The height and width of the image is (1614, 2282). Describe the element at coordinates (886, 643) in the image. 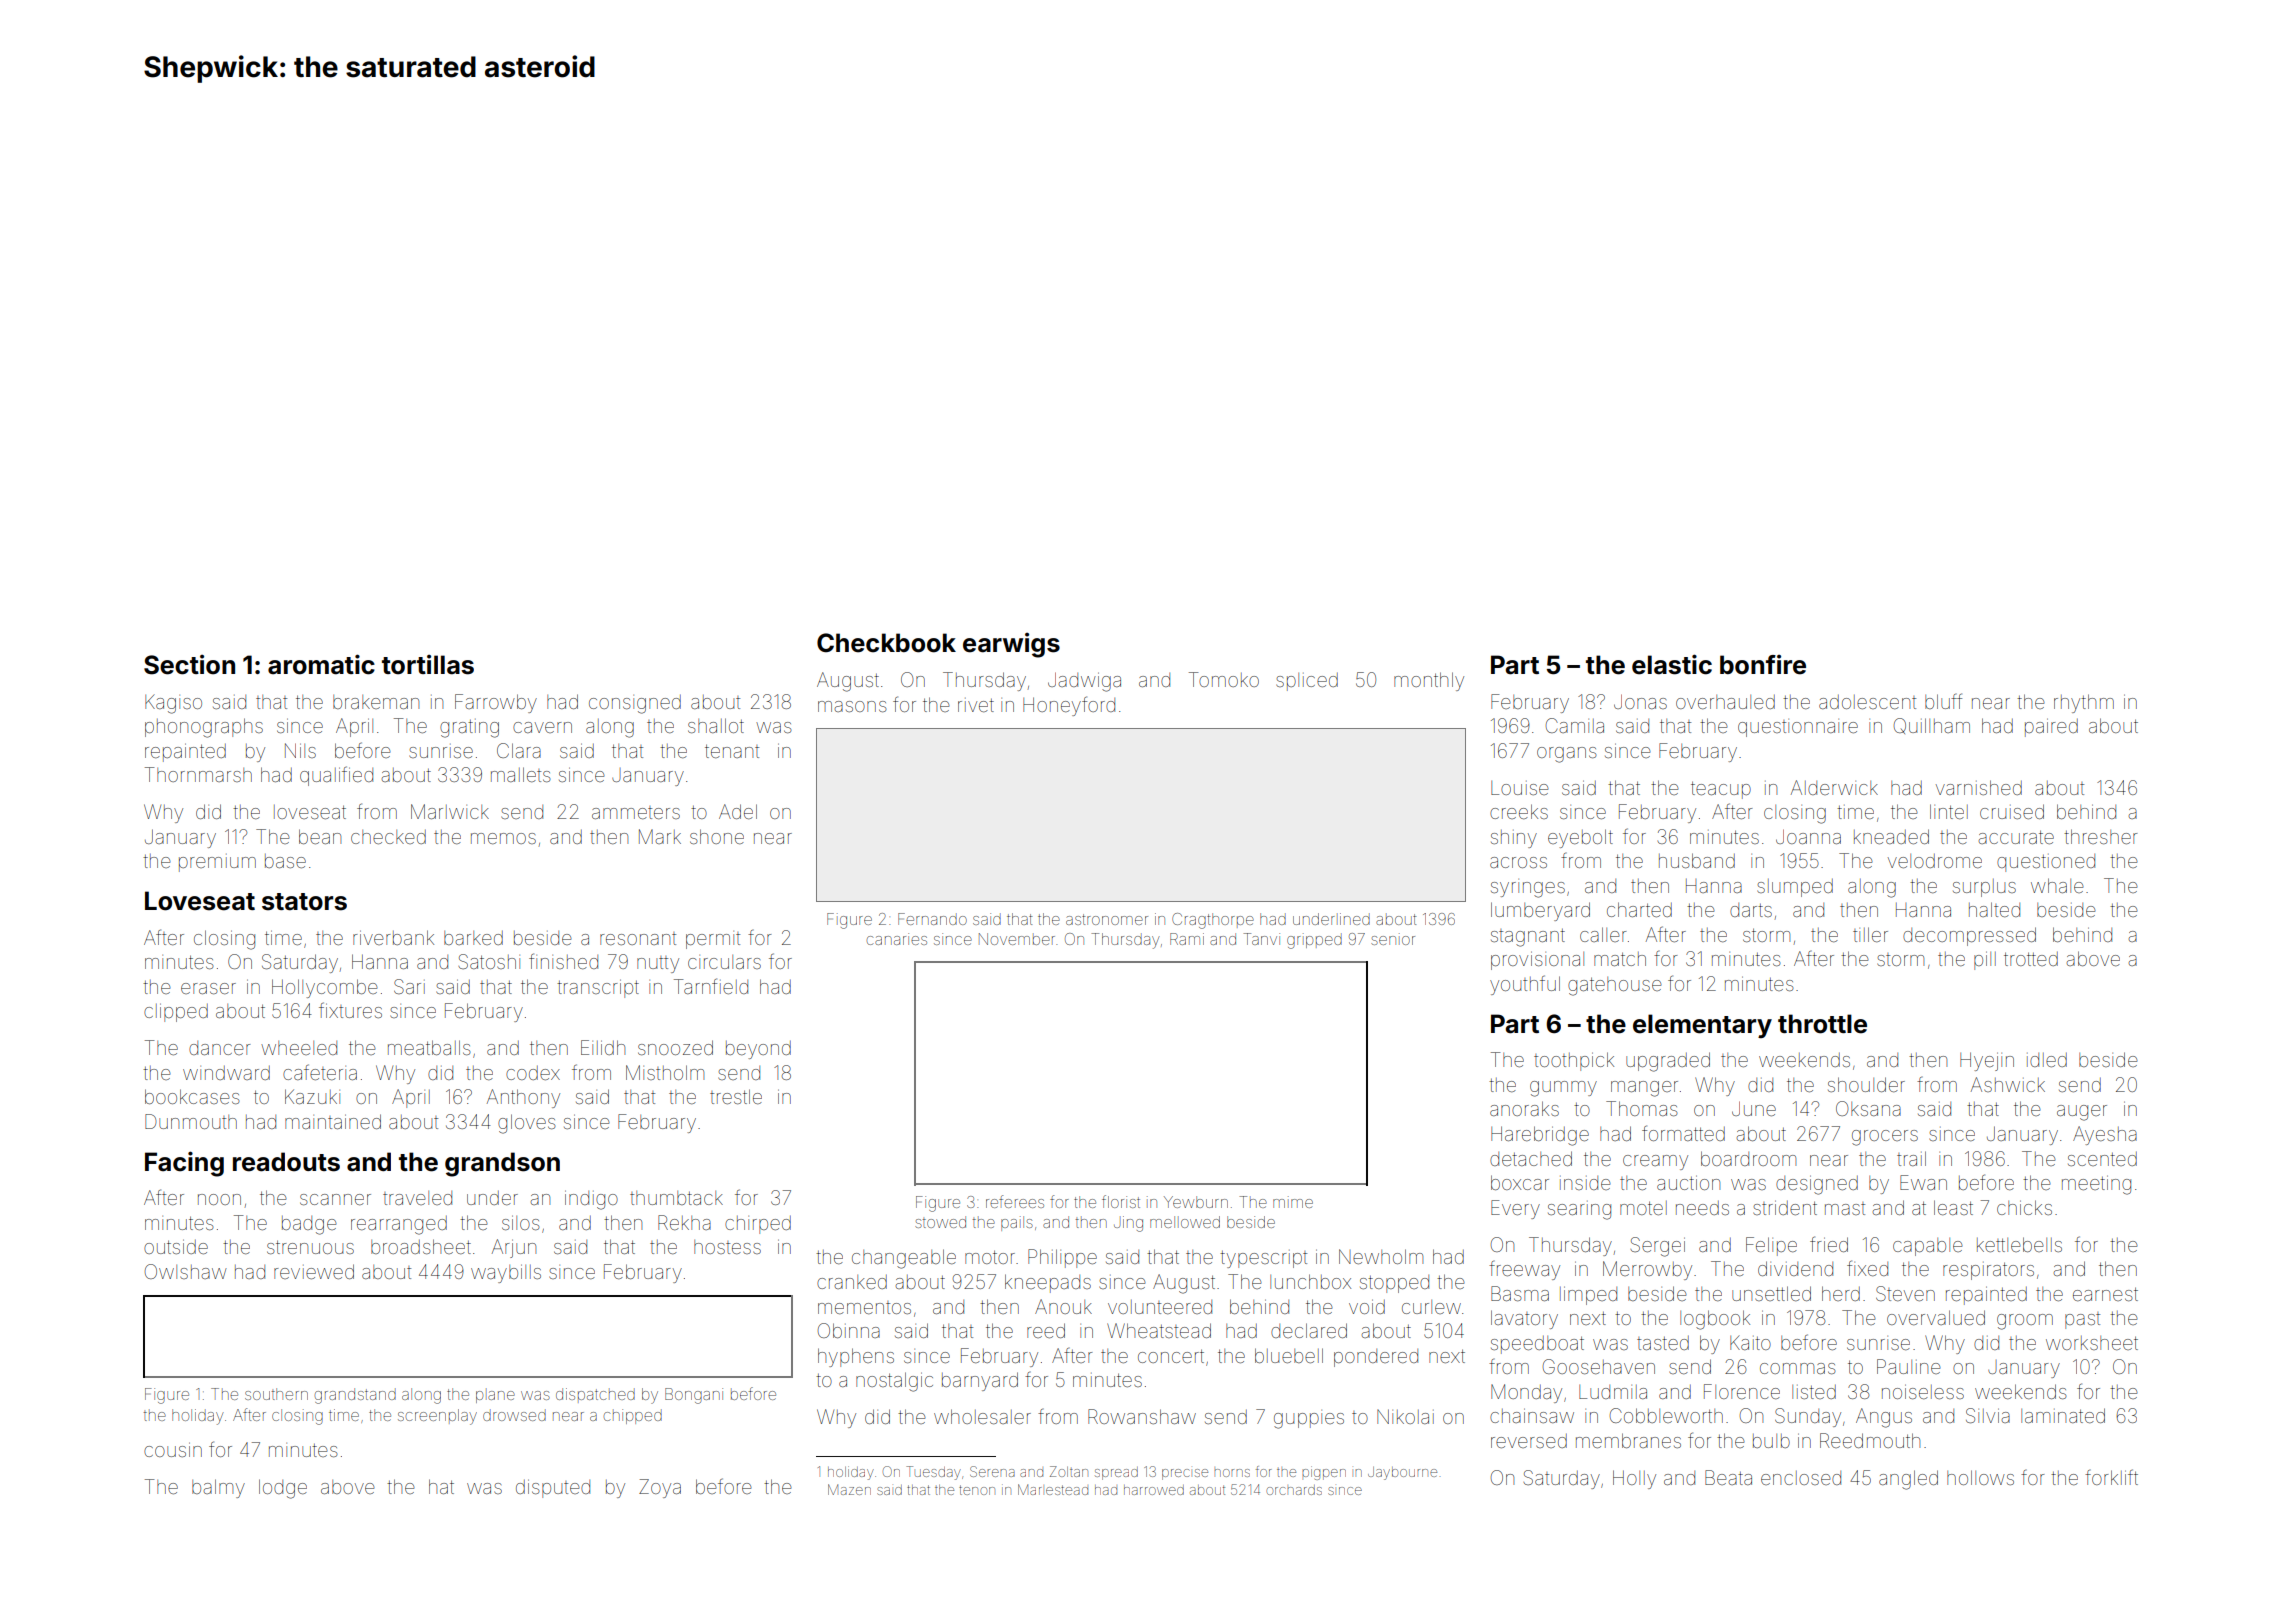

I see `Checkbook` at that location.
